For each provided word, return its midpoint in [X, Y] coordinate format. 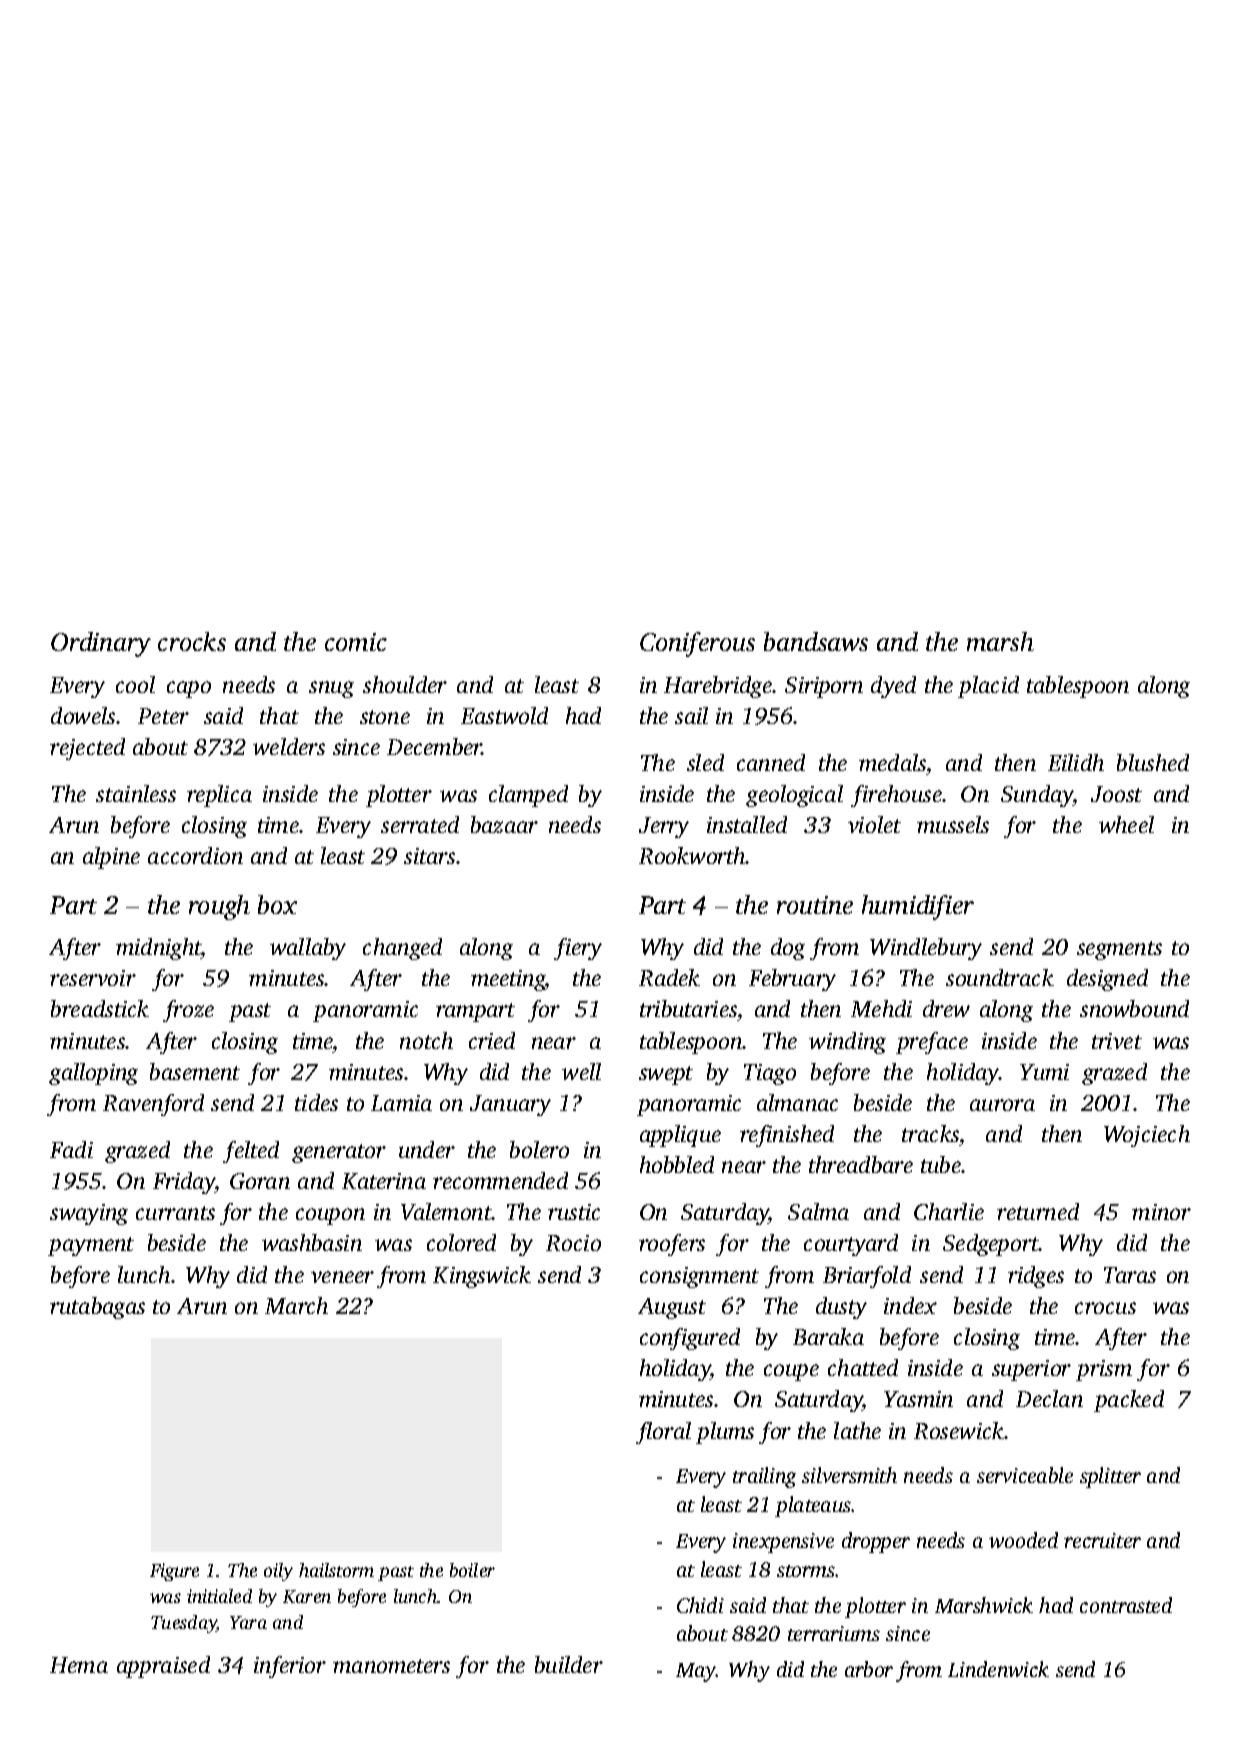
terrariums [834, 1633]
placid [988, 687]
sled [705, 762]
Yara [248, 1622]
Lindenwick [998, 1669]
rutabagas [97, 1308]
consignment [699, 1277]
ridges [1036, 1277]
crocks [192, 641]
